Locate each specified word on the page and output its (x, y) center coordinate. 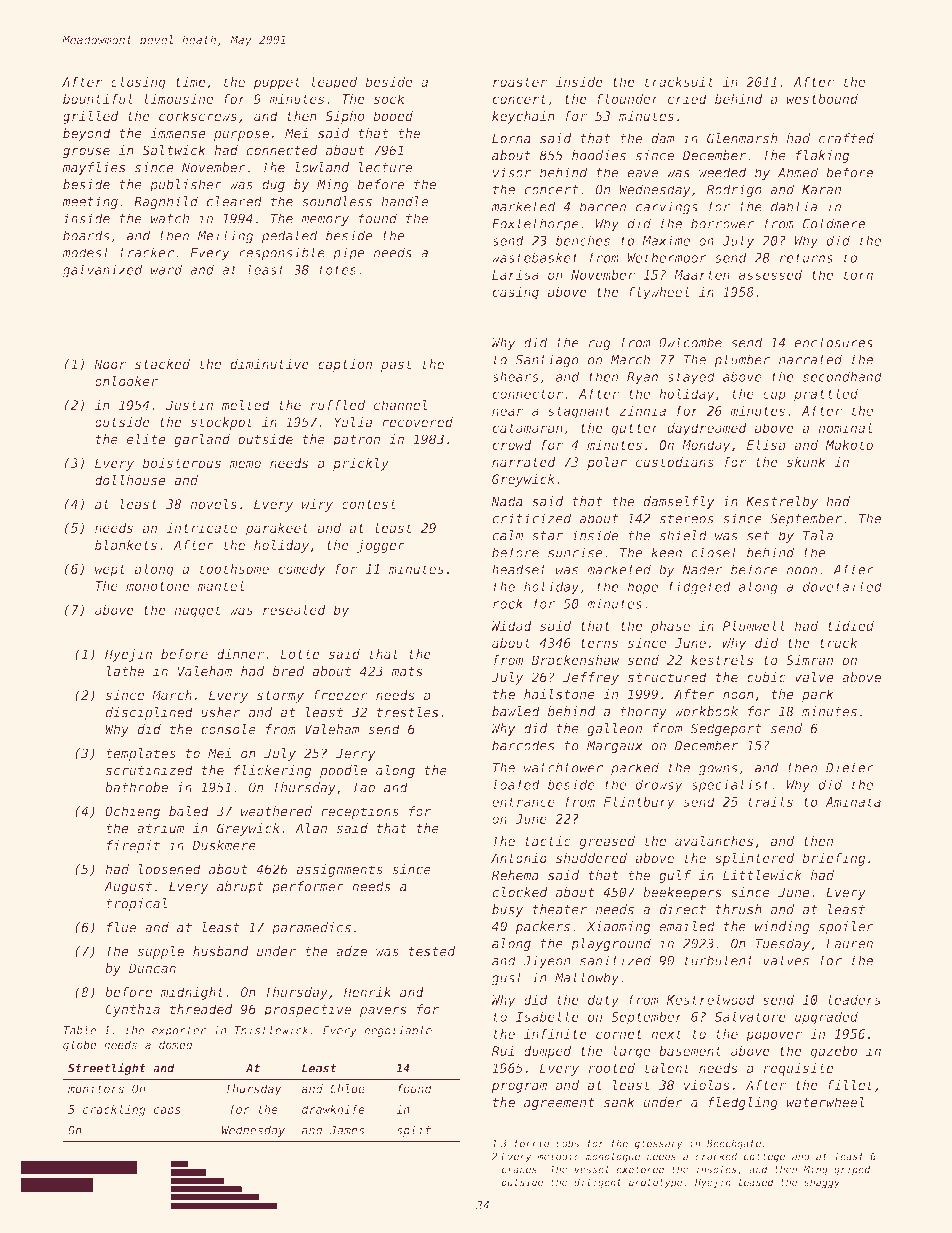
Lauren (849, 944)
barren (603, 207)
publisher (186, 185)
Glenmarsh (742, 138)
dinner (240, 654)
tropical (136, 904)
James (347, 1130)
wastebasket (535, 257)
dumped (547, 1052)
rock (508, 603)
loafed (517, 784)
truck (838, 643)
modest (86, 253)
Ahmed (798, 172)
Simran (809, 660)
